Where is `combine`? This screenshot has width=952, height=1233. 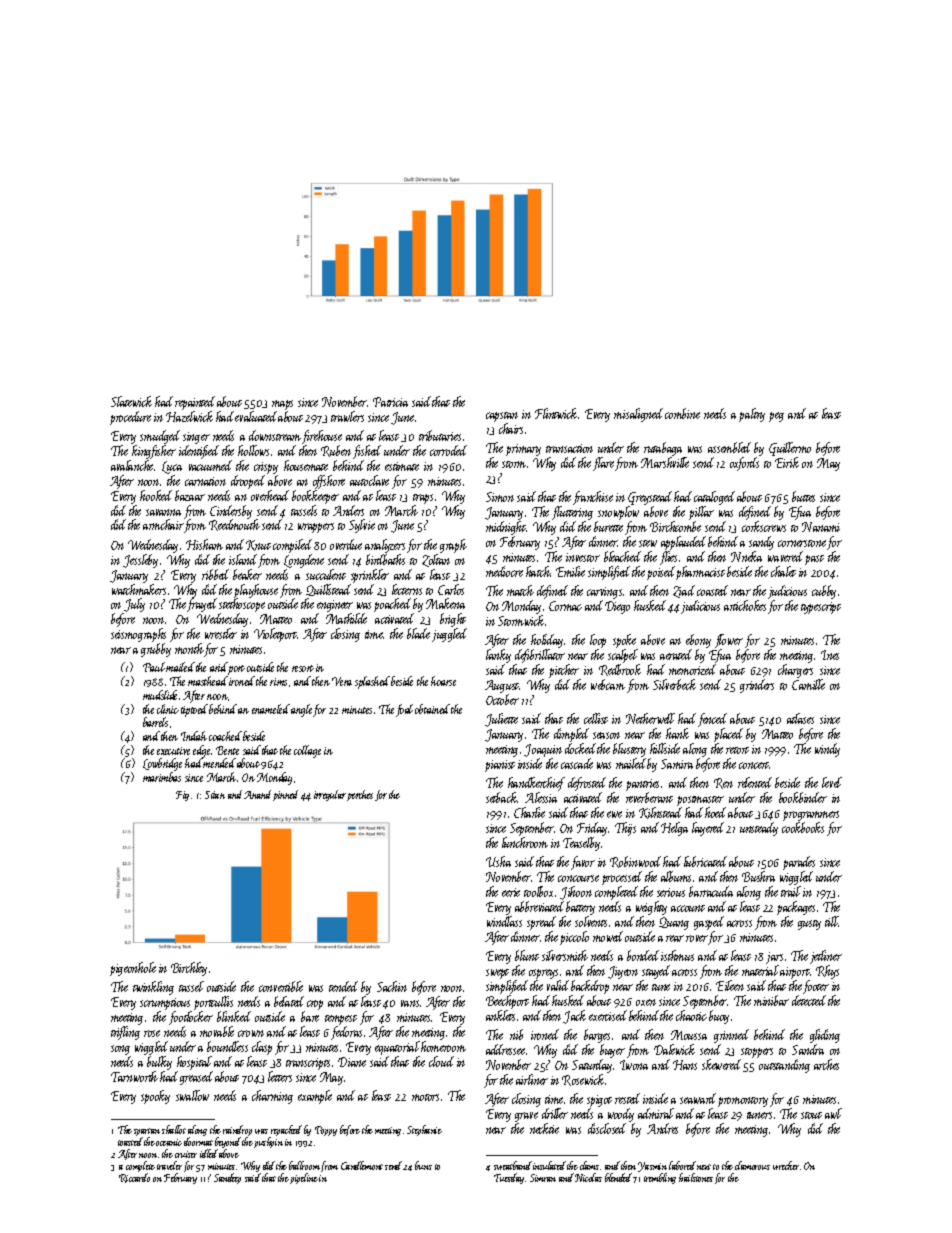 combine is located at coordinates (682, 413).
